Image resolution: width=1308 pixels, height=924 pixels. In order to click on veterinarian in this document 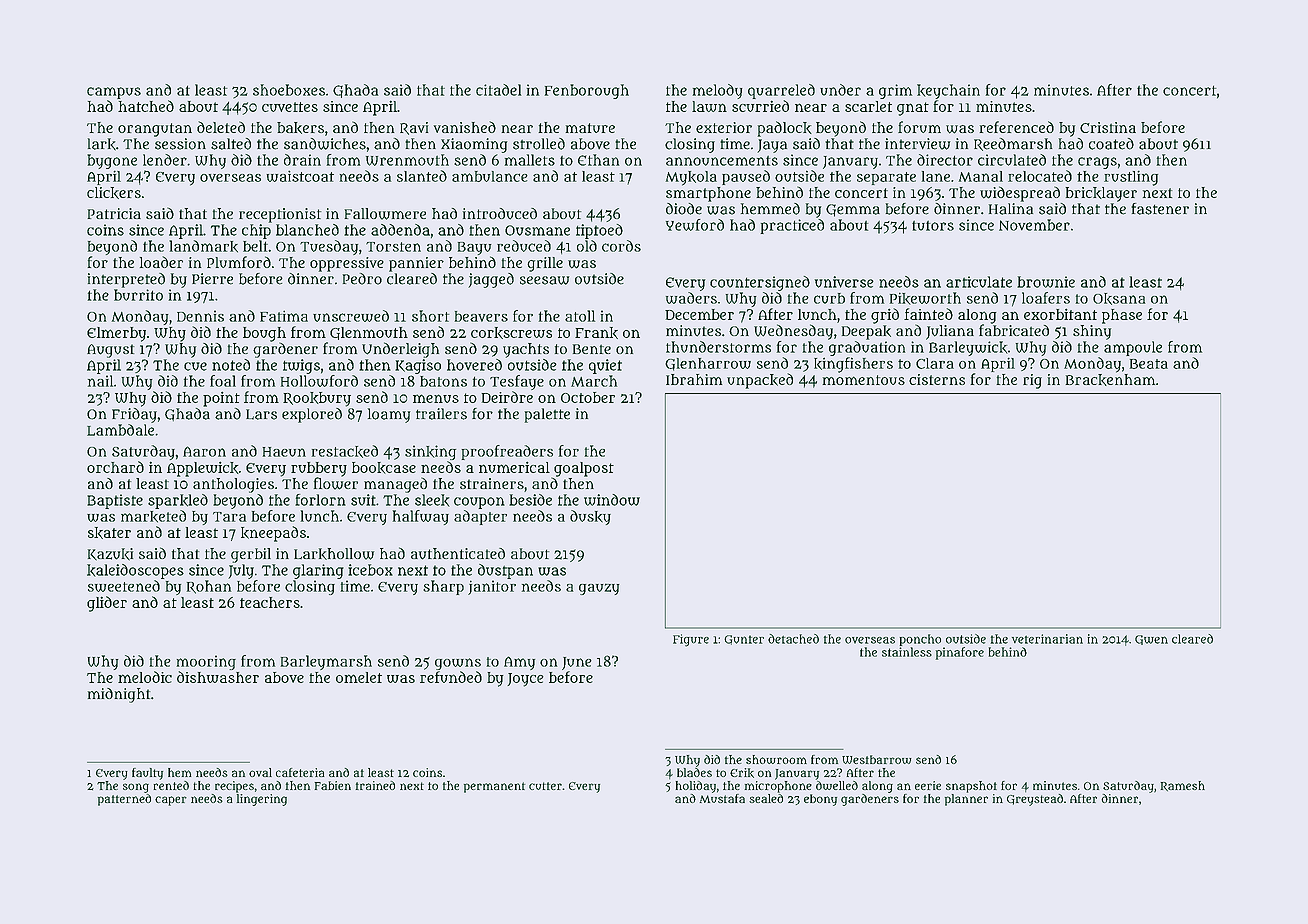, I will do `click(1047, 639)`.
